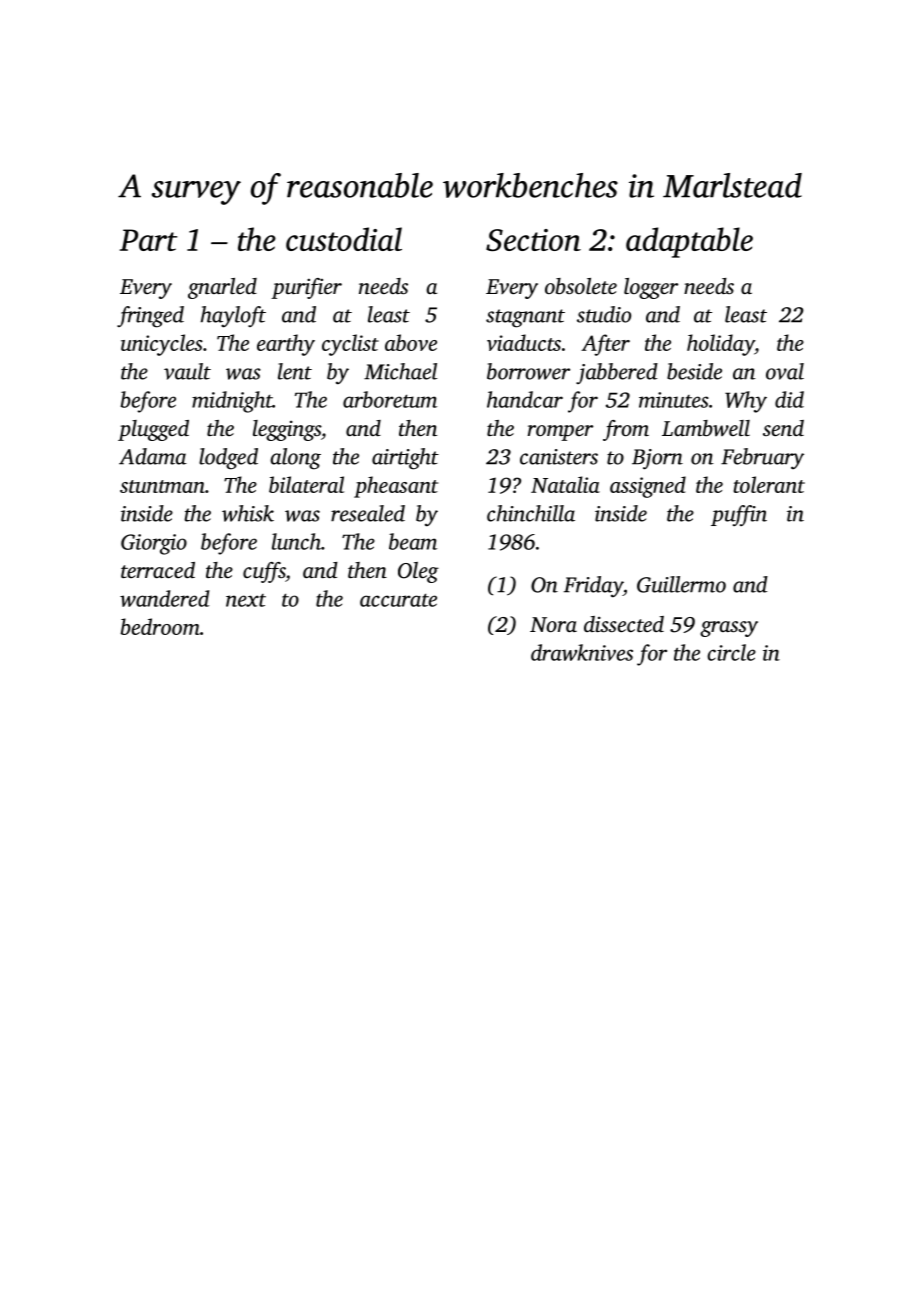 Image resolution: width=924 pixels, height=1311 pixels. I want to click on stuntman, so click(162, 486).
